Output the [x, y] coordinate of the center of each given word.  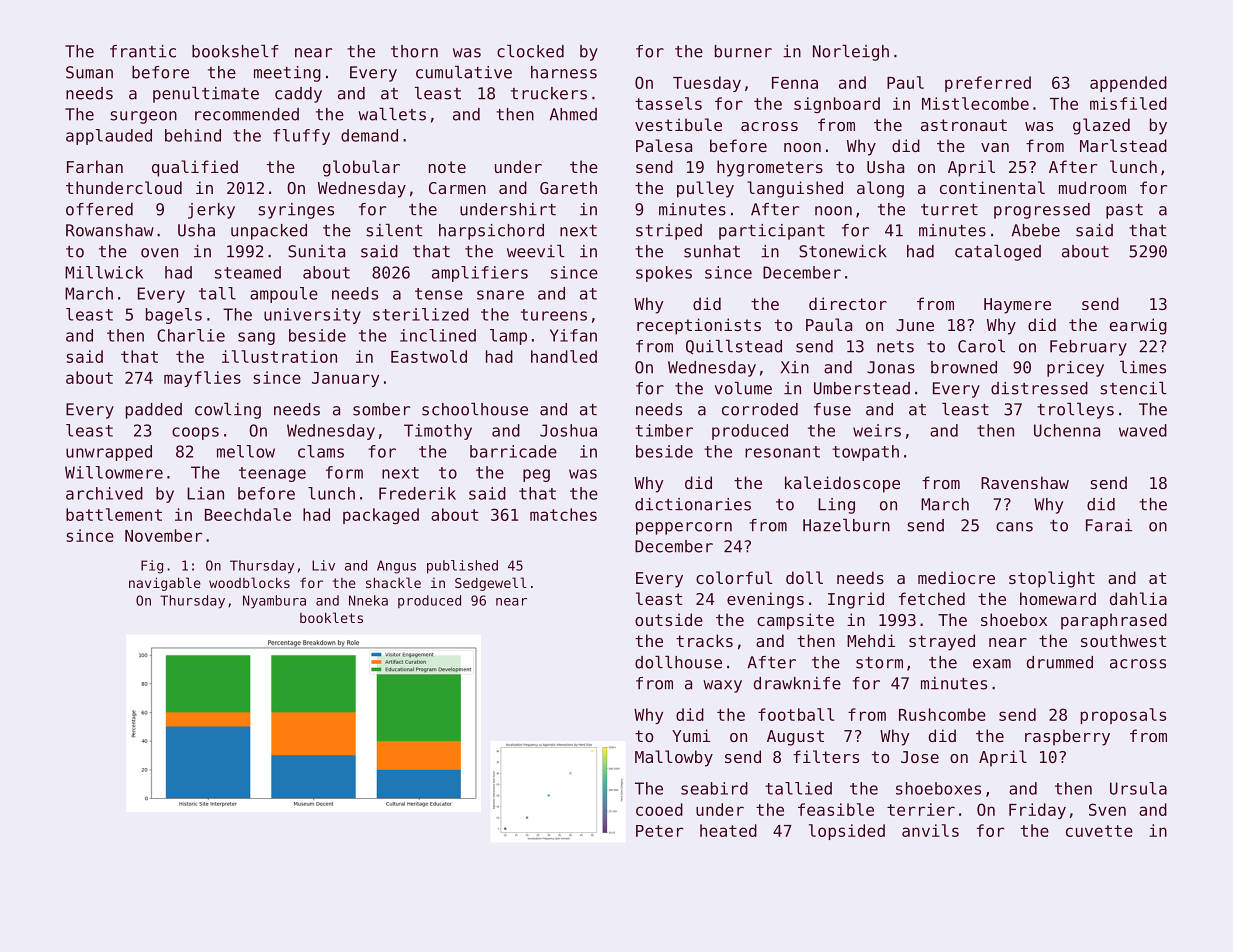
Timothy [438, 432]
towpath [865, 453]
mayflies [202, 379]
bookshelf [235, 51]
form [344, 472]
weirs [877, 430]
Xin [795, 367]
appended [1128, 84]
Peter [659, 831]
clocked [530, 51]
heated [728, 830]
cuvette [1099, 831]
